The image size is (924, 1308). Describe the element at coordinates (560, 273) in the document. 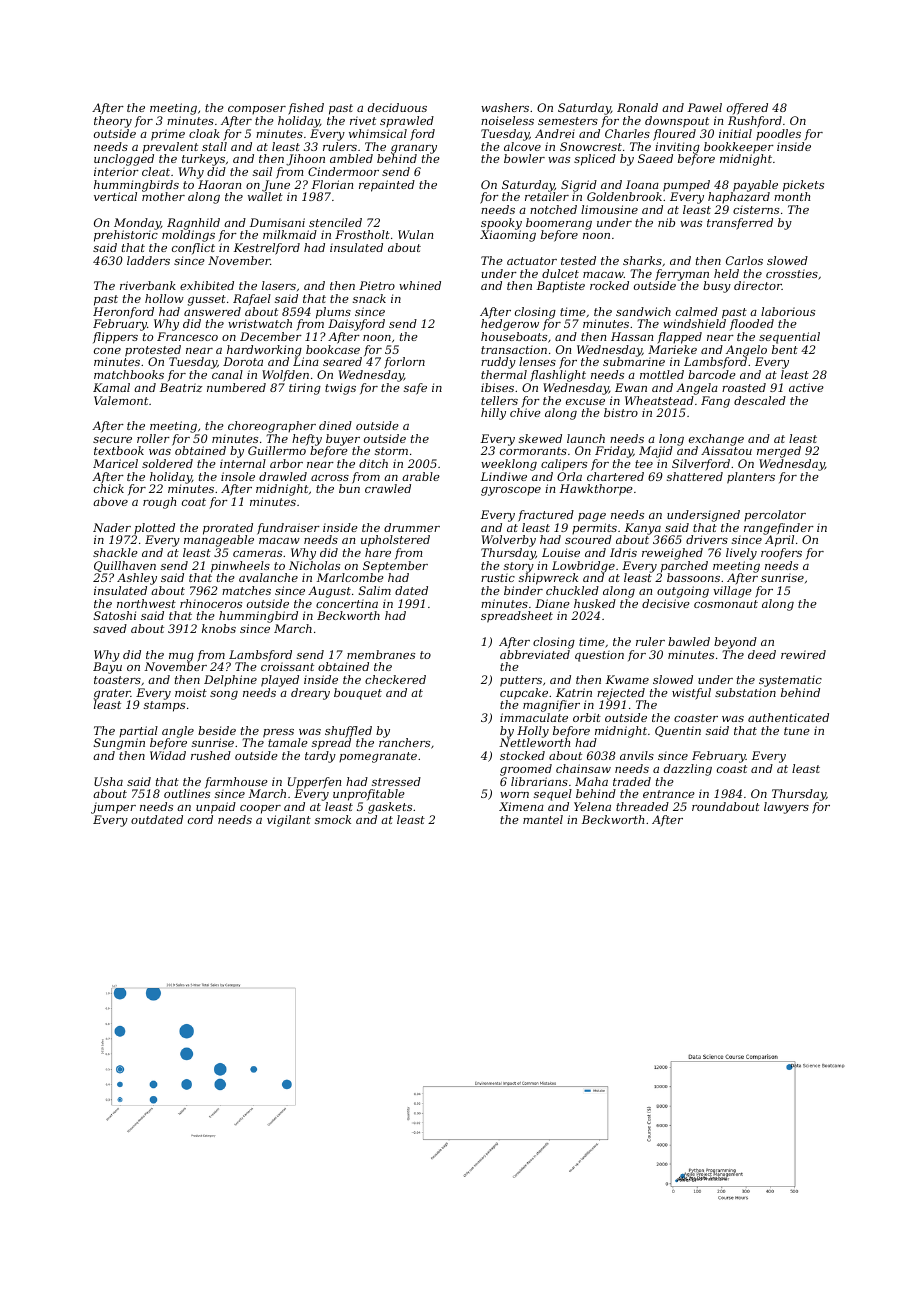

I see `dulcet` at that location.
